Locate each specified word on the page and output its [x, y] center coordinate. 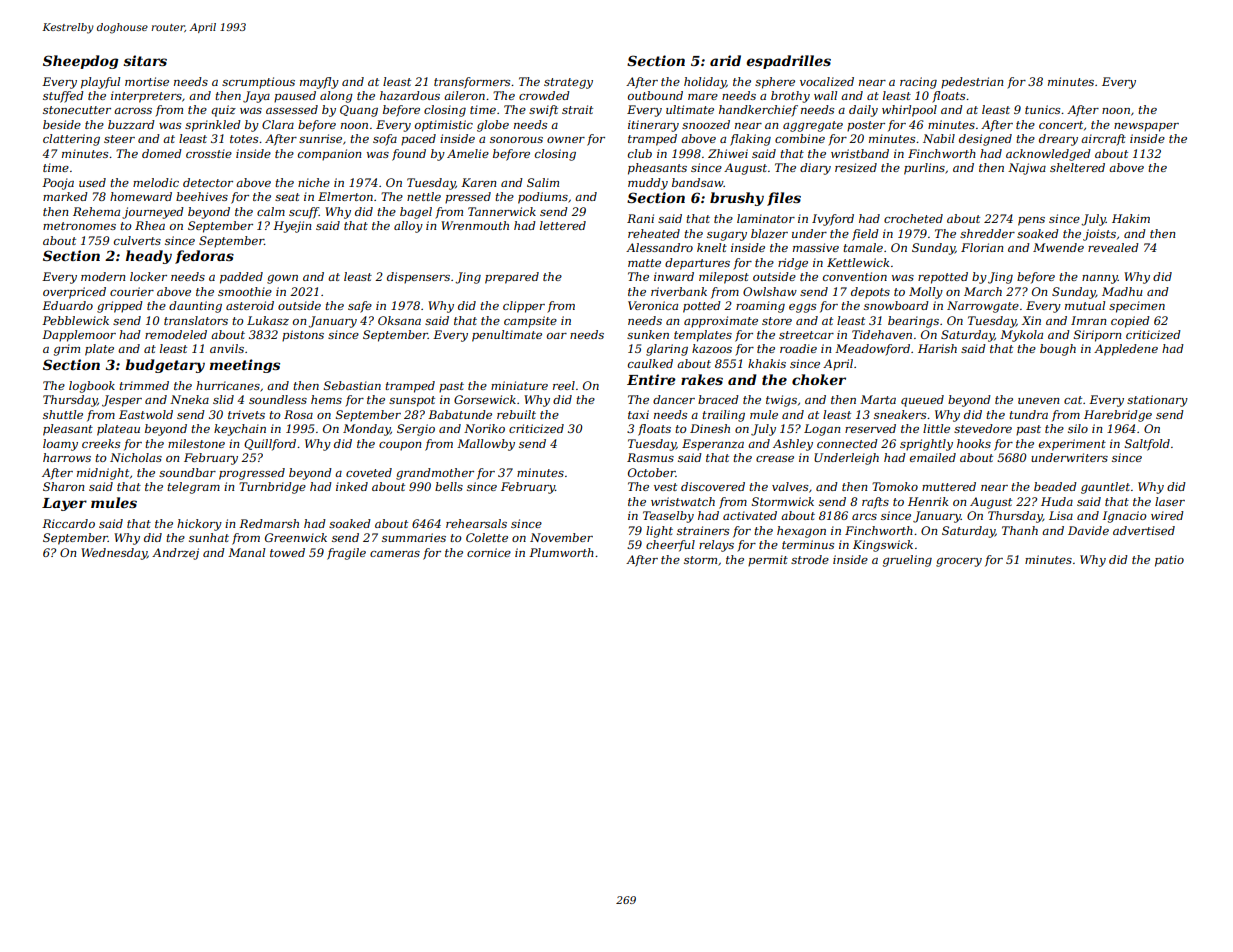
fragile [346, 554]
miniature [519, 385]
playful [100, 83]
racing [918, 83]
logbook [92, 387]
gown [282, 279]
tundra [1028, 414]
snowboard [896, 305]
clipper [524, 307]
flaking [750, 140]
